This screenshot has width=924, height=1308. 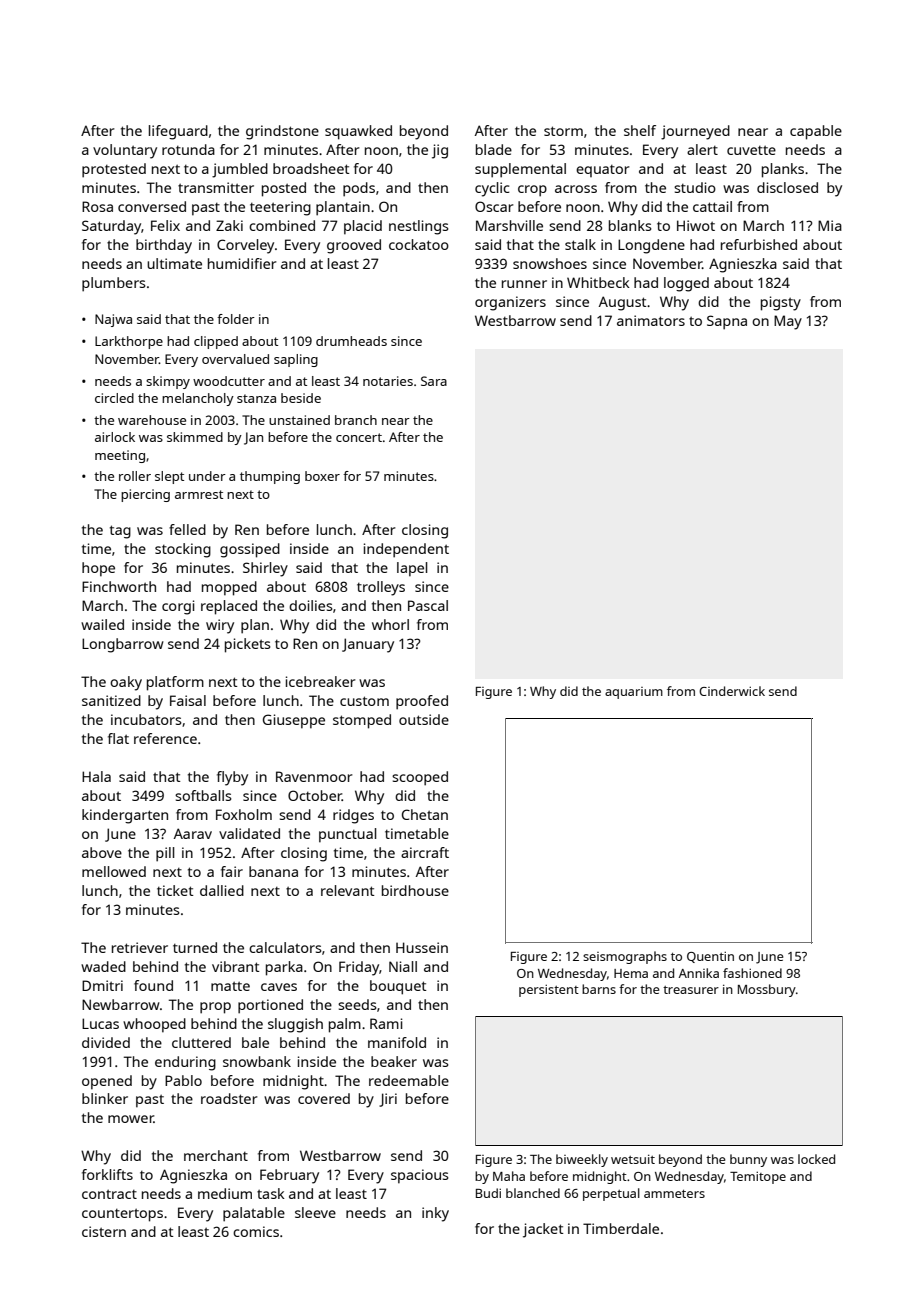 What do you see at coordinates (351, 341) in the screenshot?
I see `drumheads` at bounding box center [351, 341].
